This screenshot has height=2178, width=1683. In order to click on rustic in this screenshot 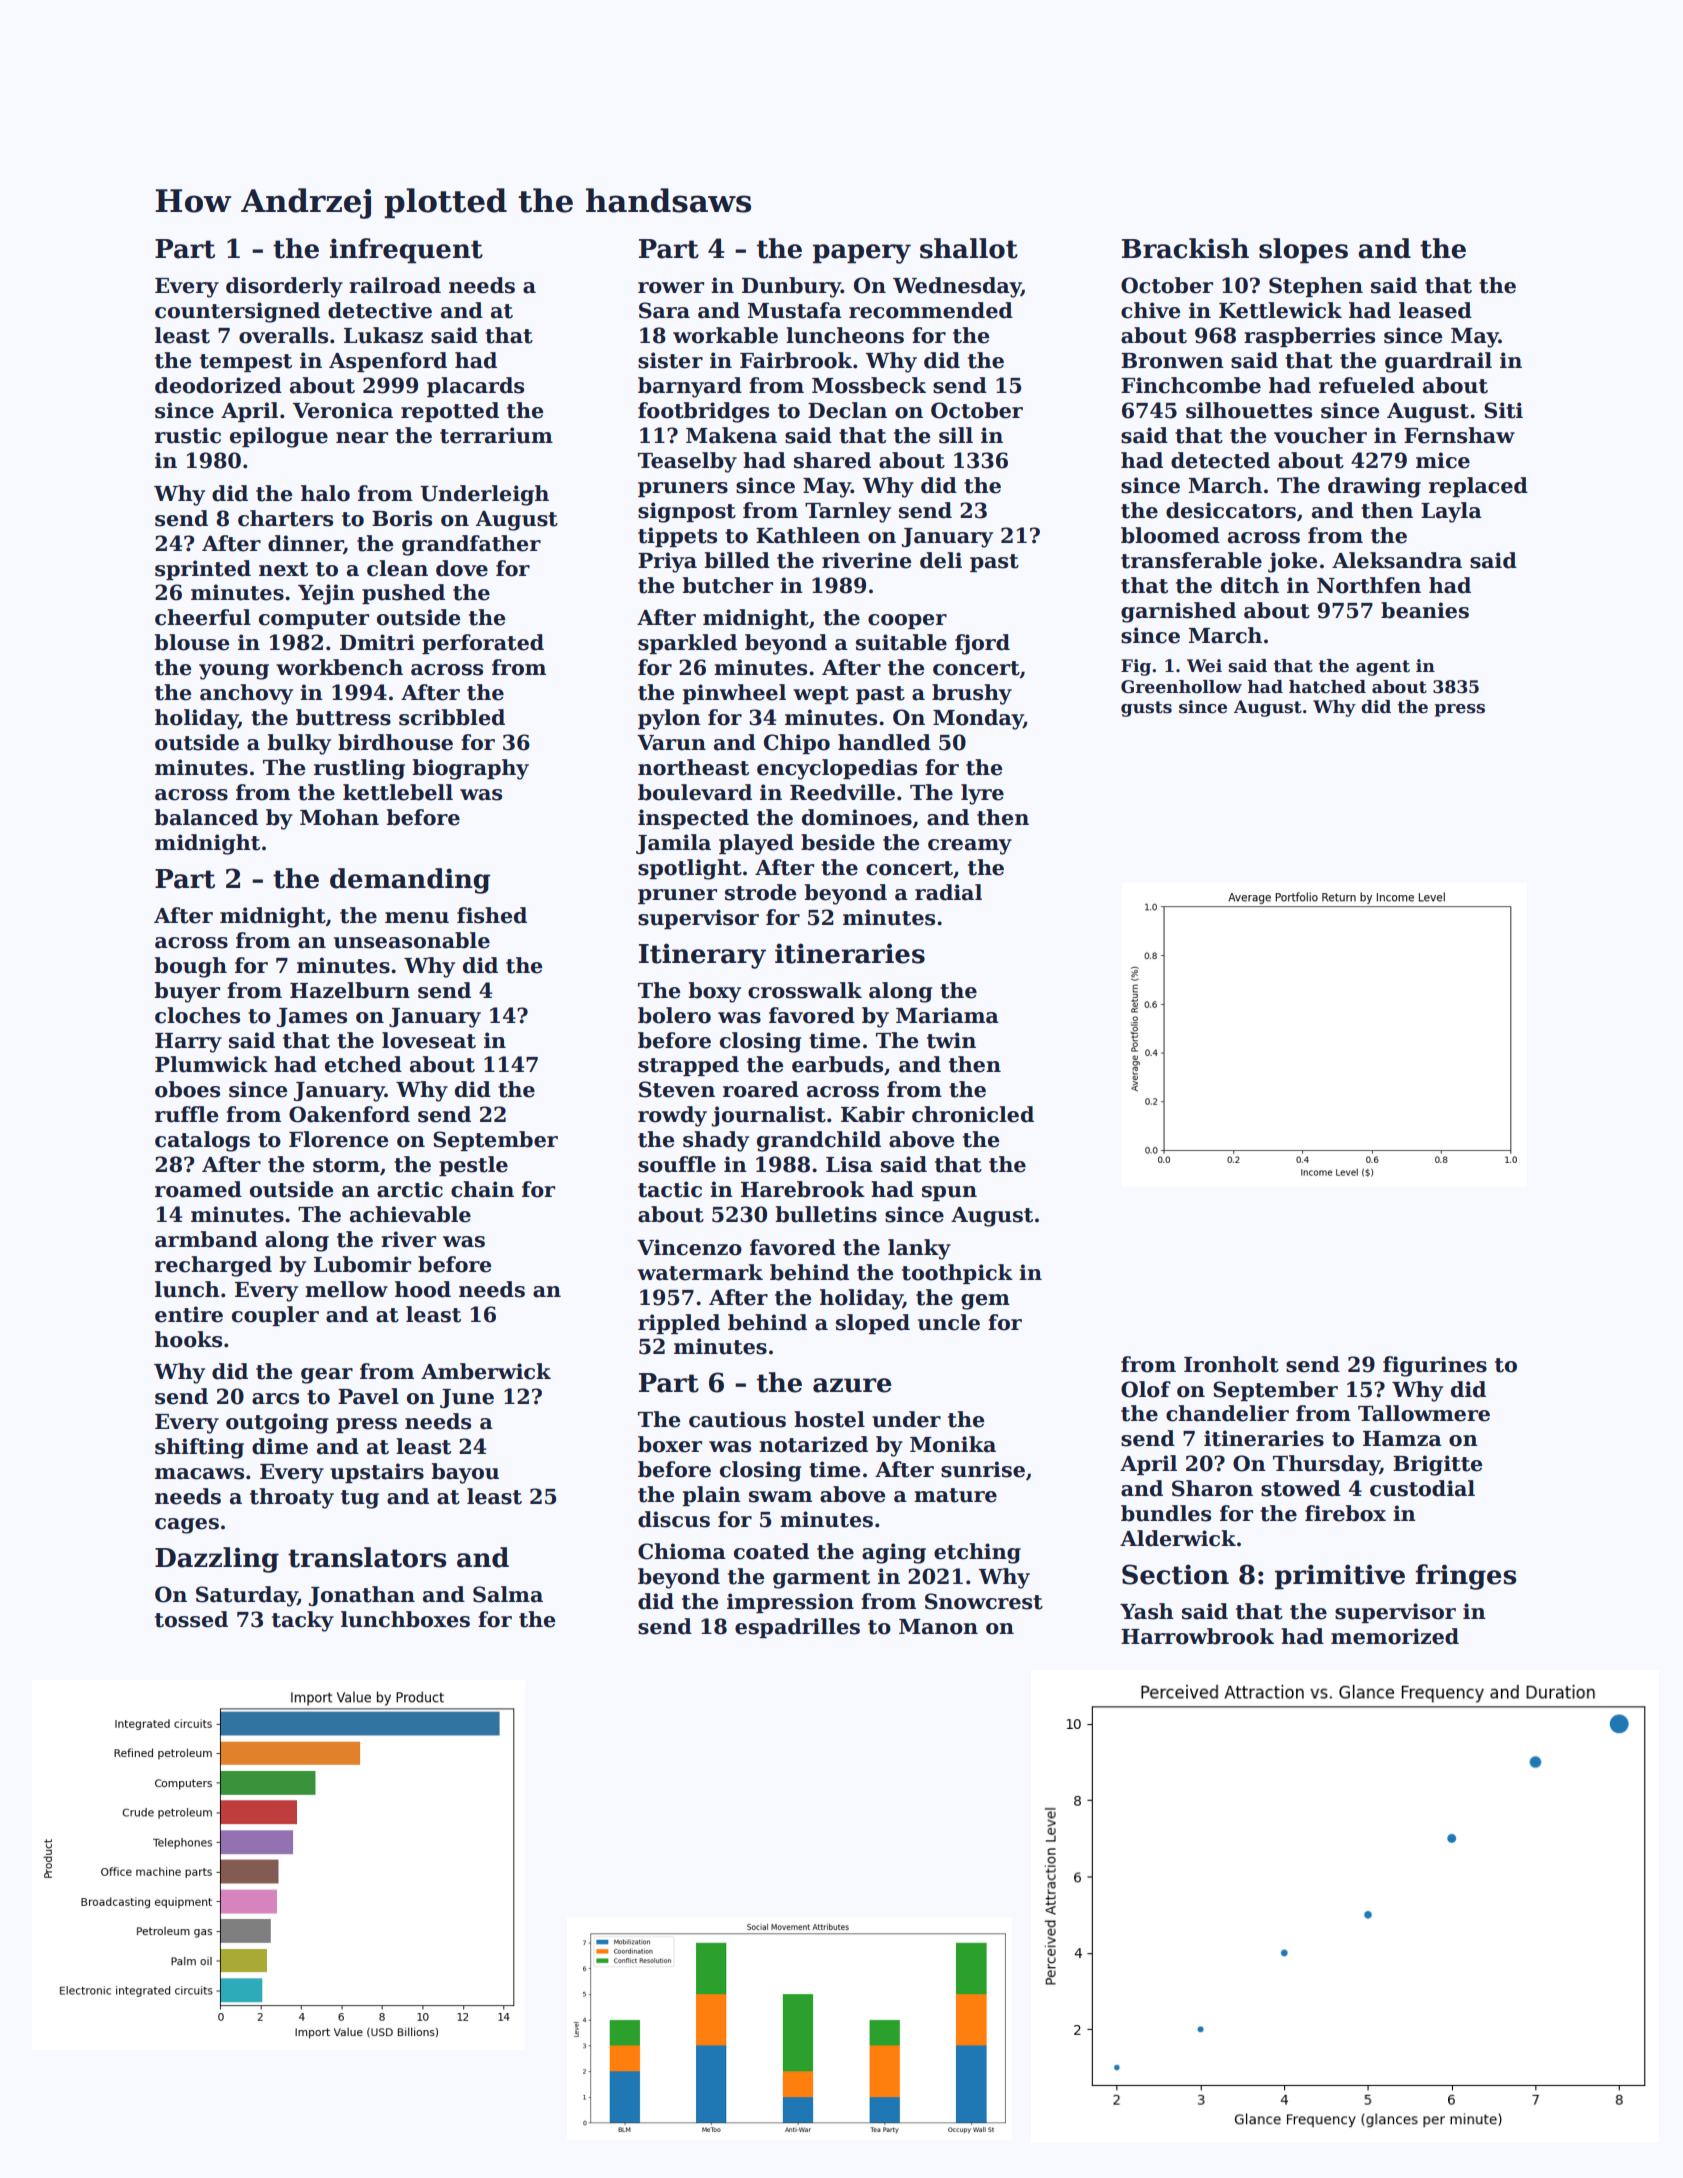, I will do `click(188, 435)`.
